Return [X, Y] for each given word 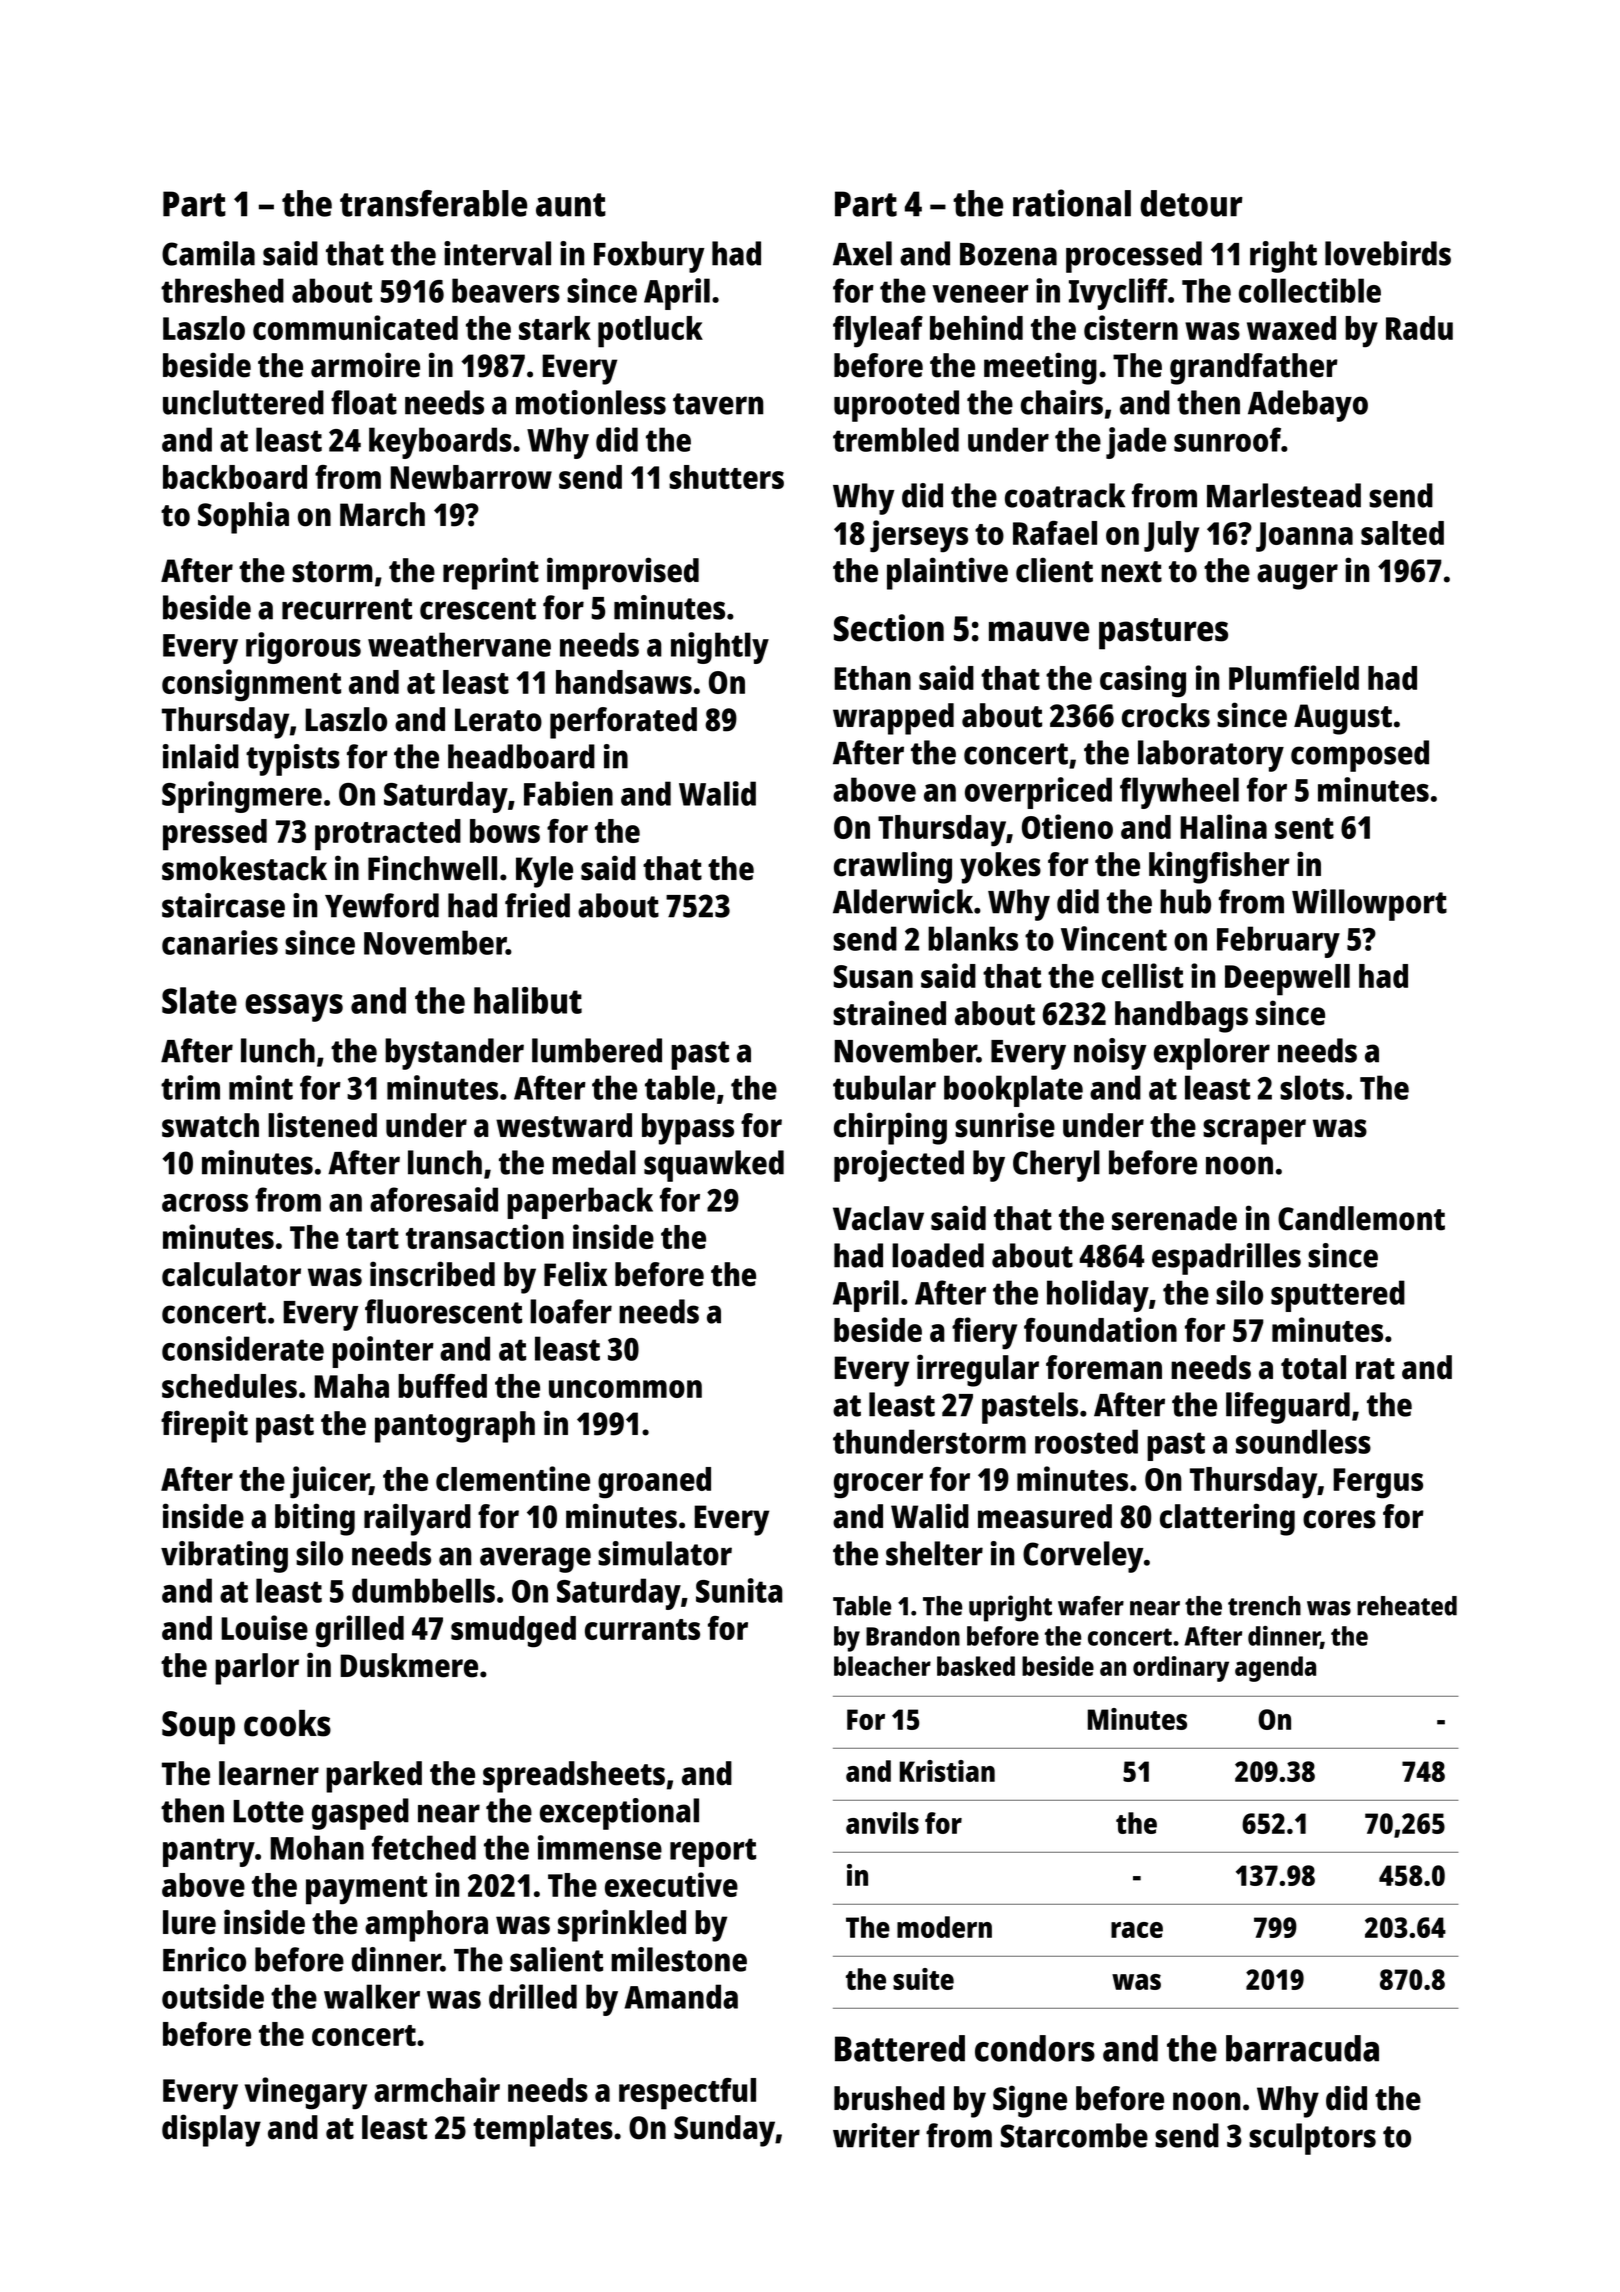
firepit [204, 1426]
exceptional [619, 1814]
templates [543, 2131]
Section [889, 628]
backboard [235, 477]
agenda [1275, 1669]
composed [1360, 756]
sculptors [1312, 2139]
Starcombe [1074, 2135]
